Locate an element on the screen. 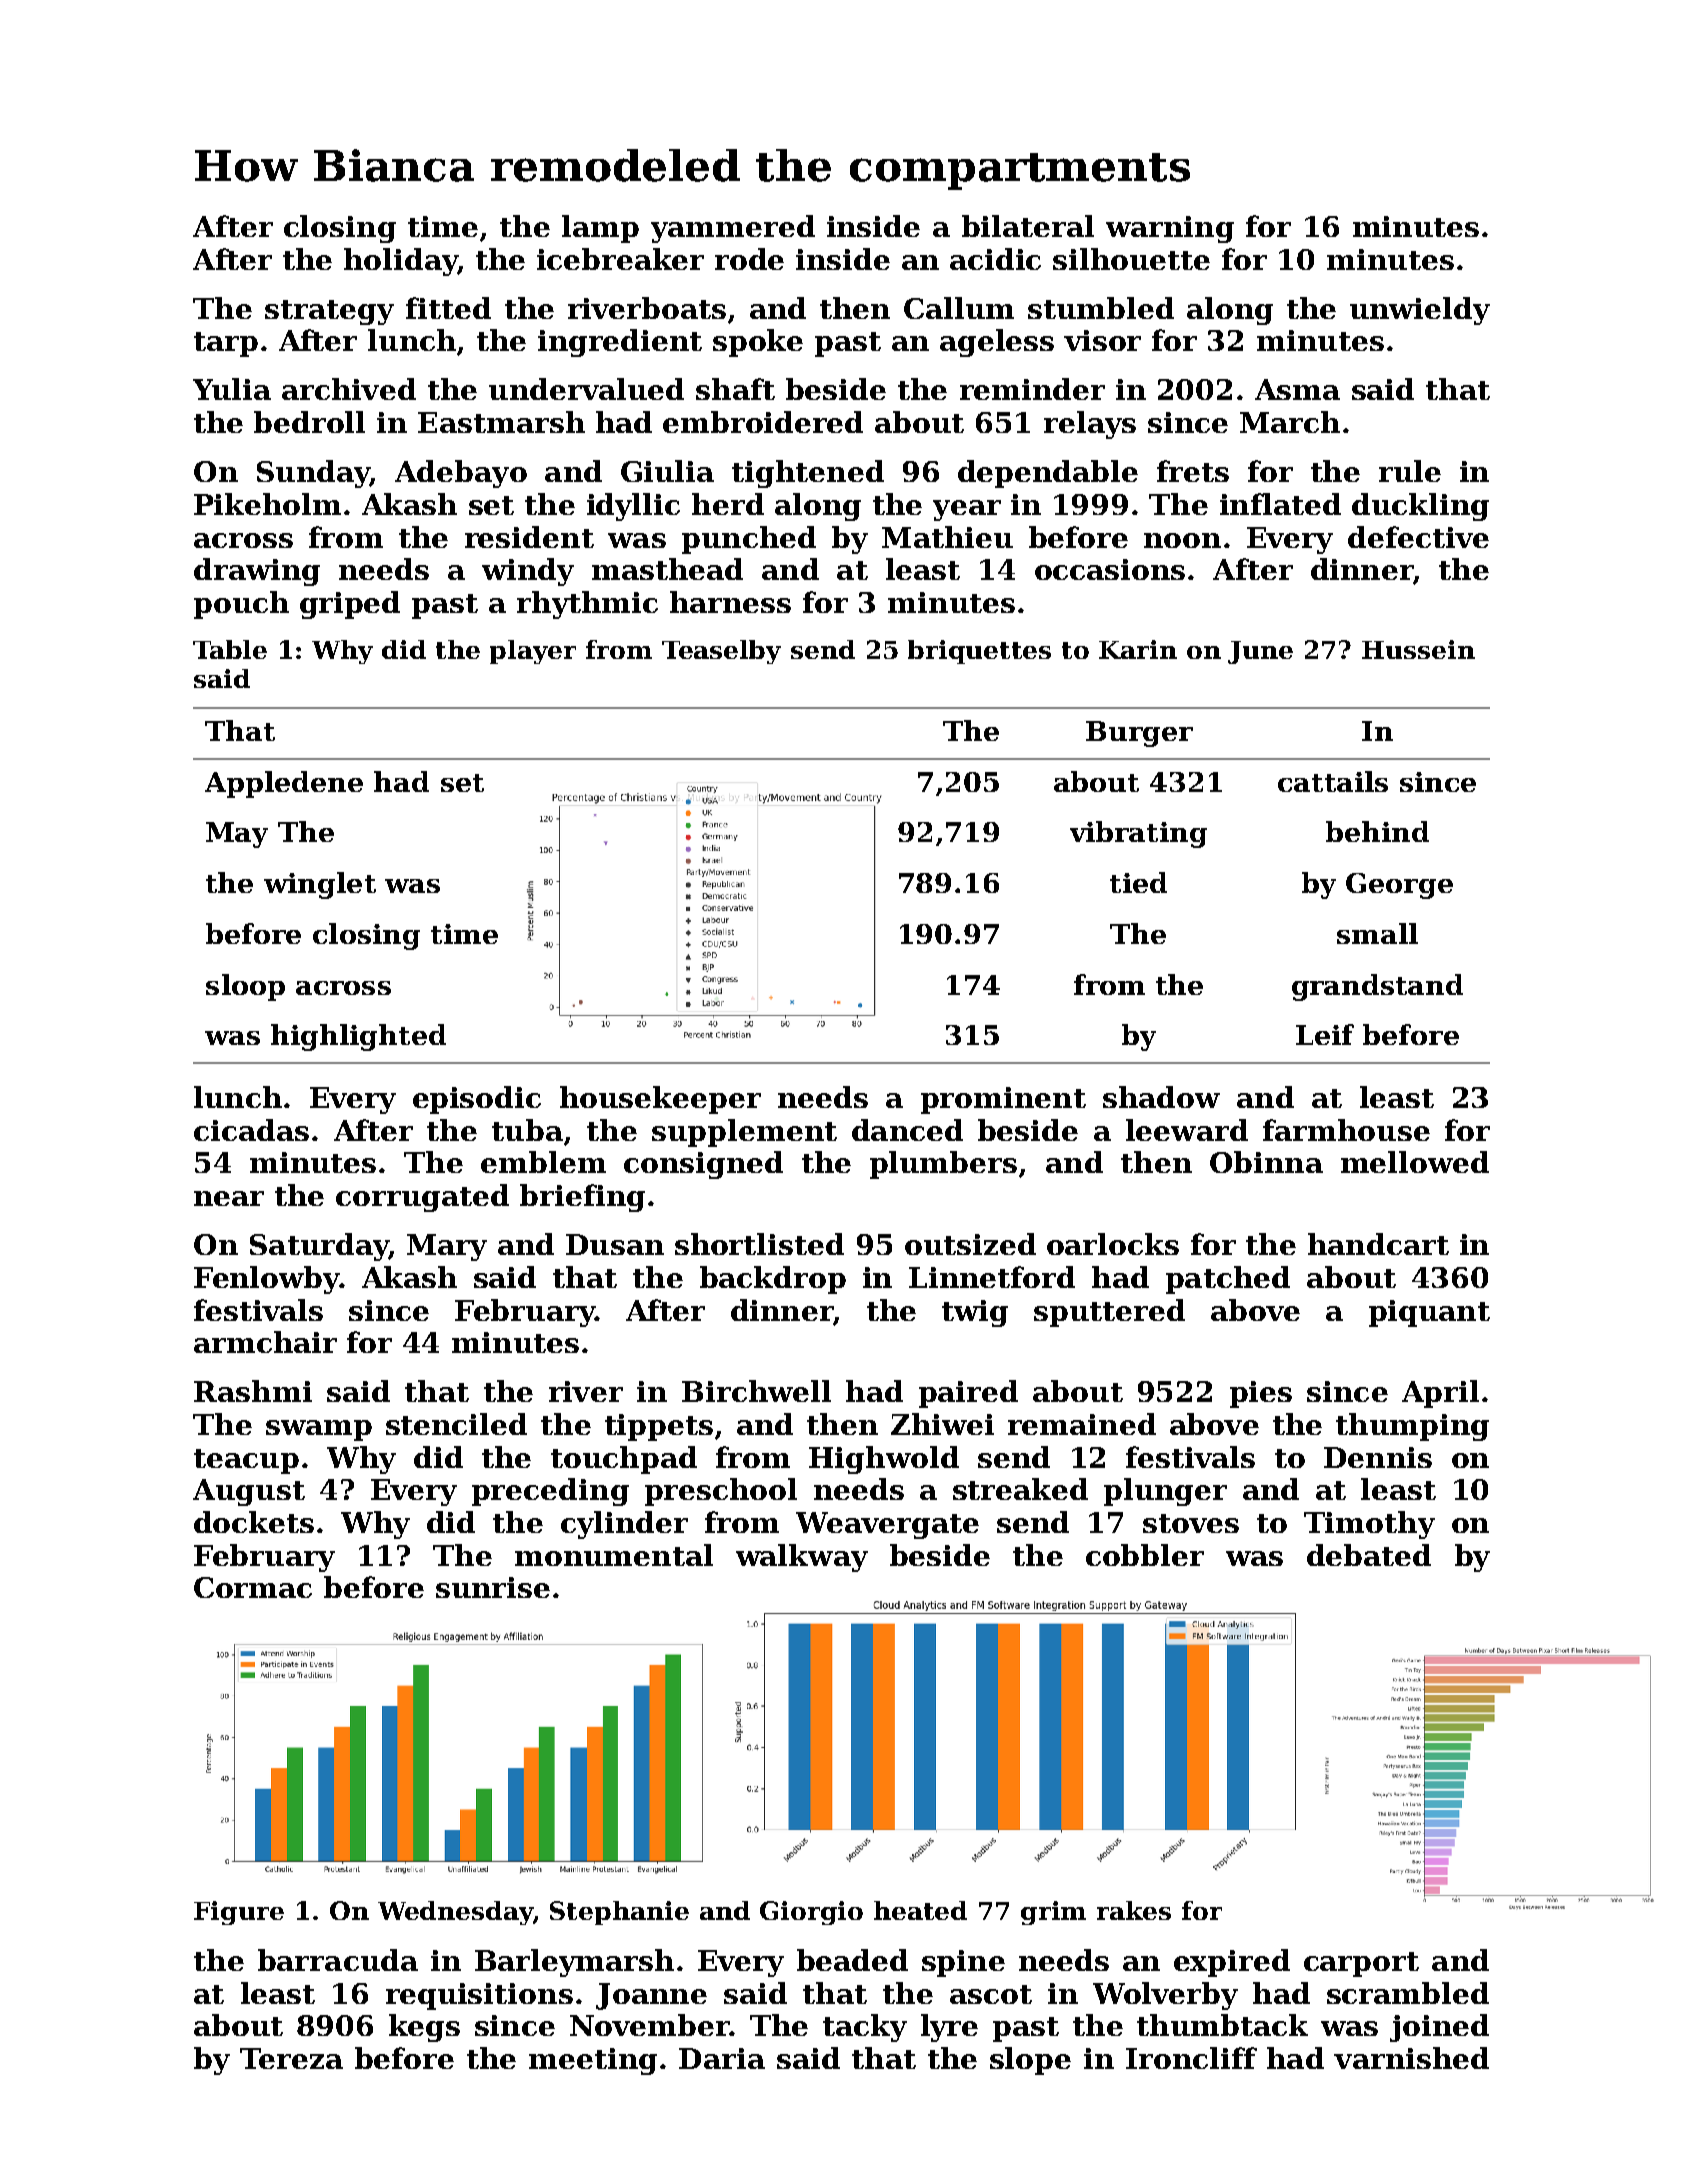 This screenshot has width=1683, height=2178. warning is located at coordinates (1170, 229).
